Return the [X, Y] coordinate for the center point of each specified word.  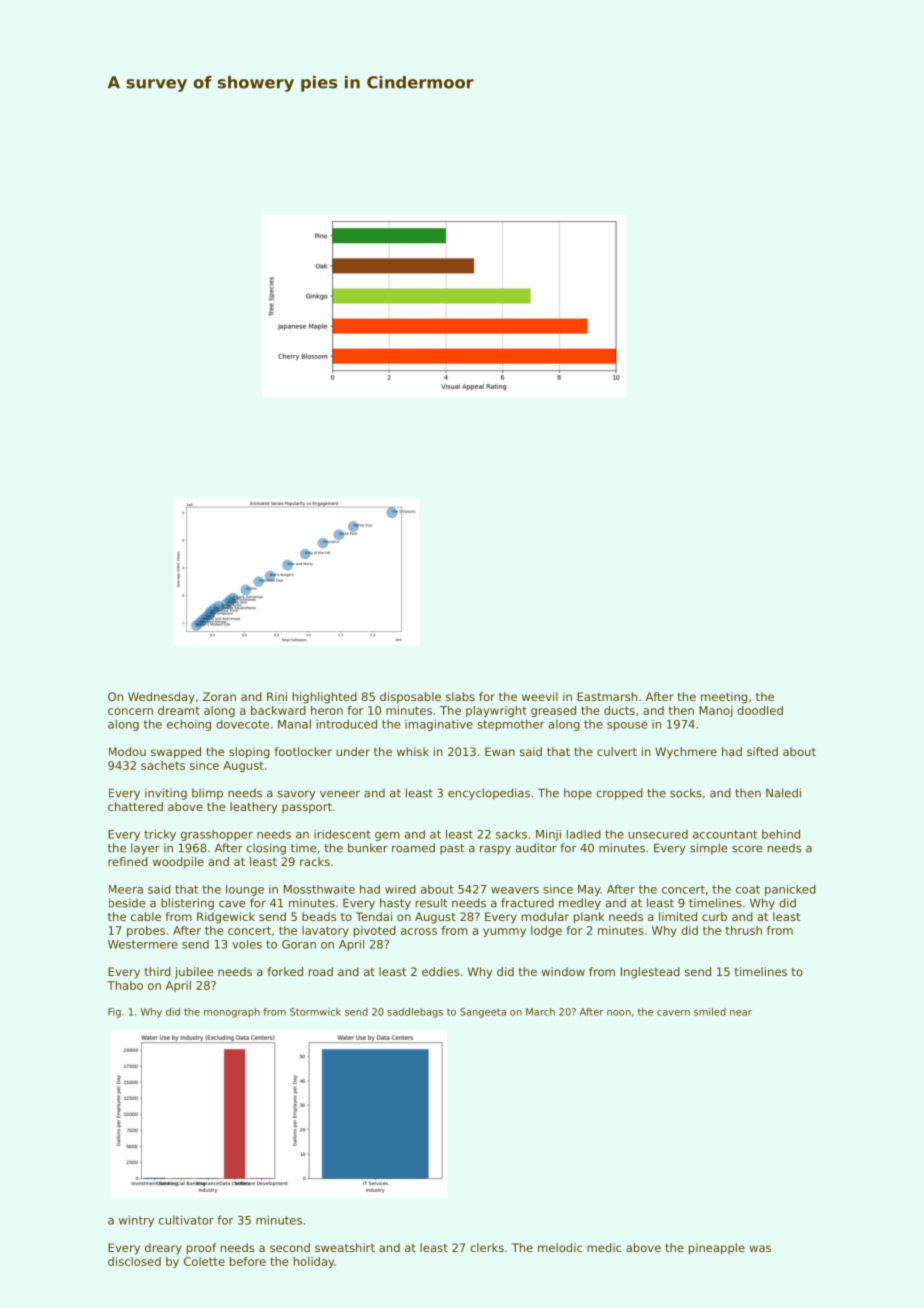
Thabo [125, 985]
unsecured [658, 834]
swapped [176, 753]
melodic [560, 1247]
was [760, 1248]
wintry [136, 1221]
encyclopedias [489, 794]
